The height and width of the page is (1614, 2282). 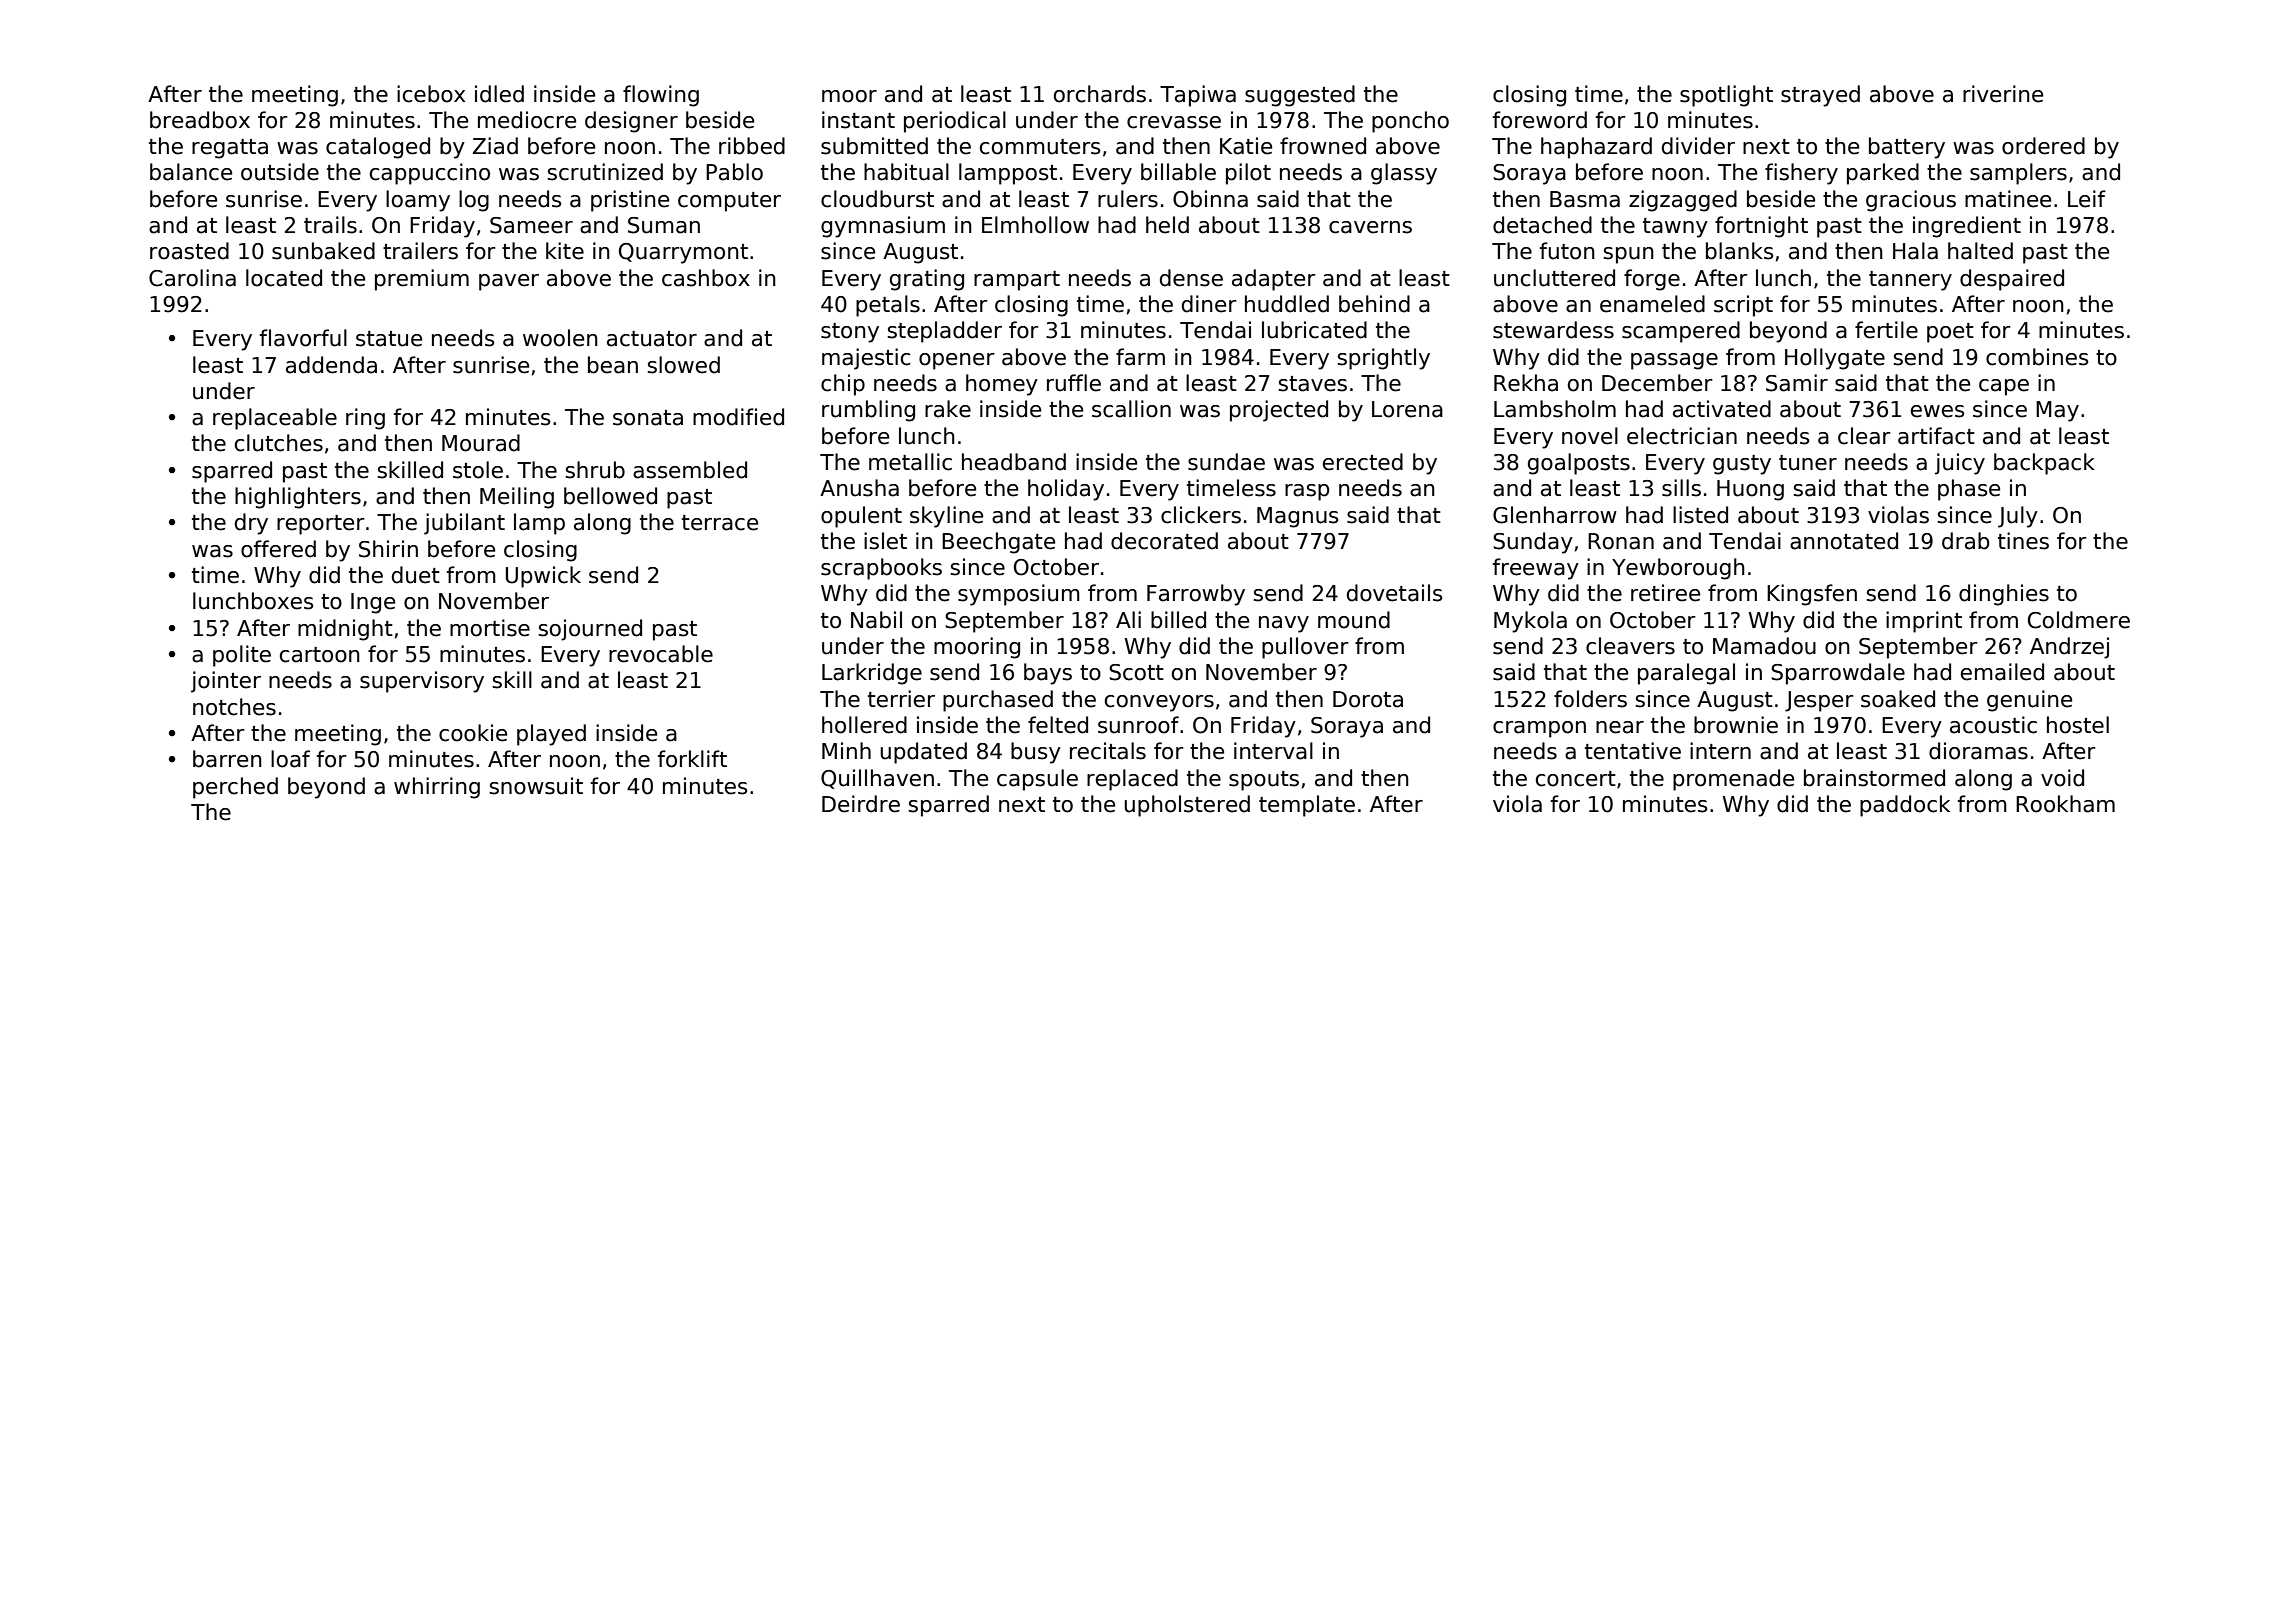 What do you see at coordinates (1066, 490) in the page?
I see `holiday` at bounding box center [1066, 490].
